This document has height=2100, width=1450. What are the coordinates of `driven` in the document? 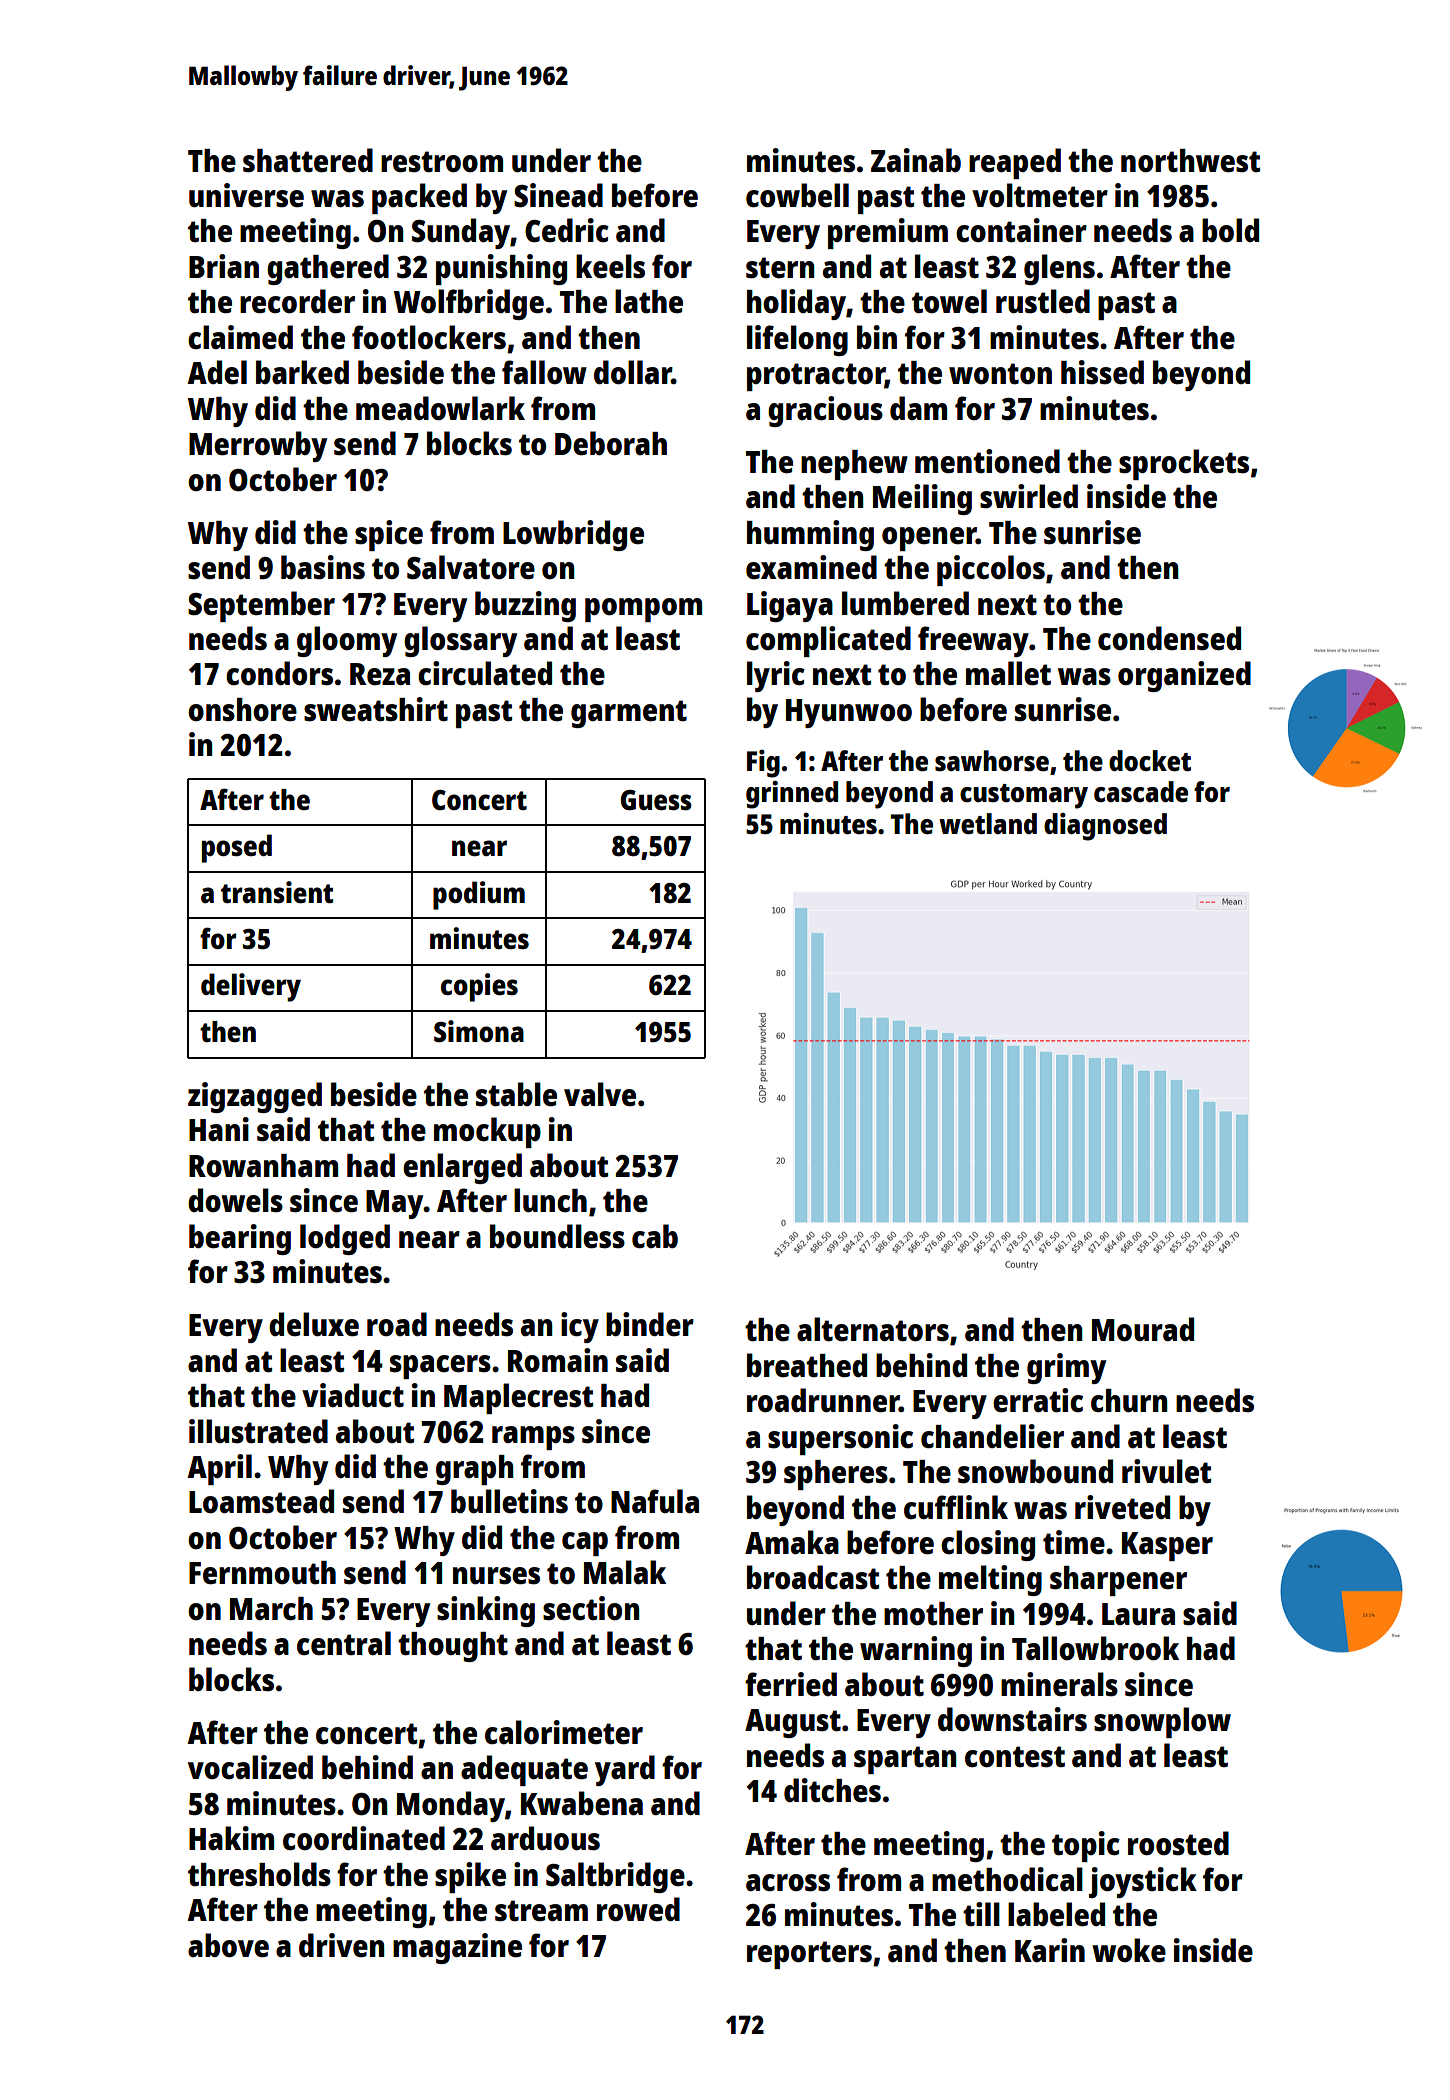 It's located at (342, 1945).
